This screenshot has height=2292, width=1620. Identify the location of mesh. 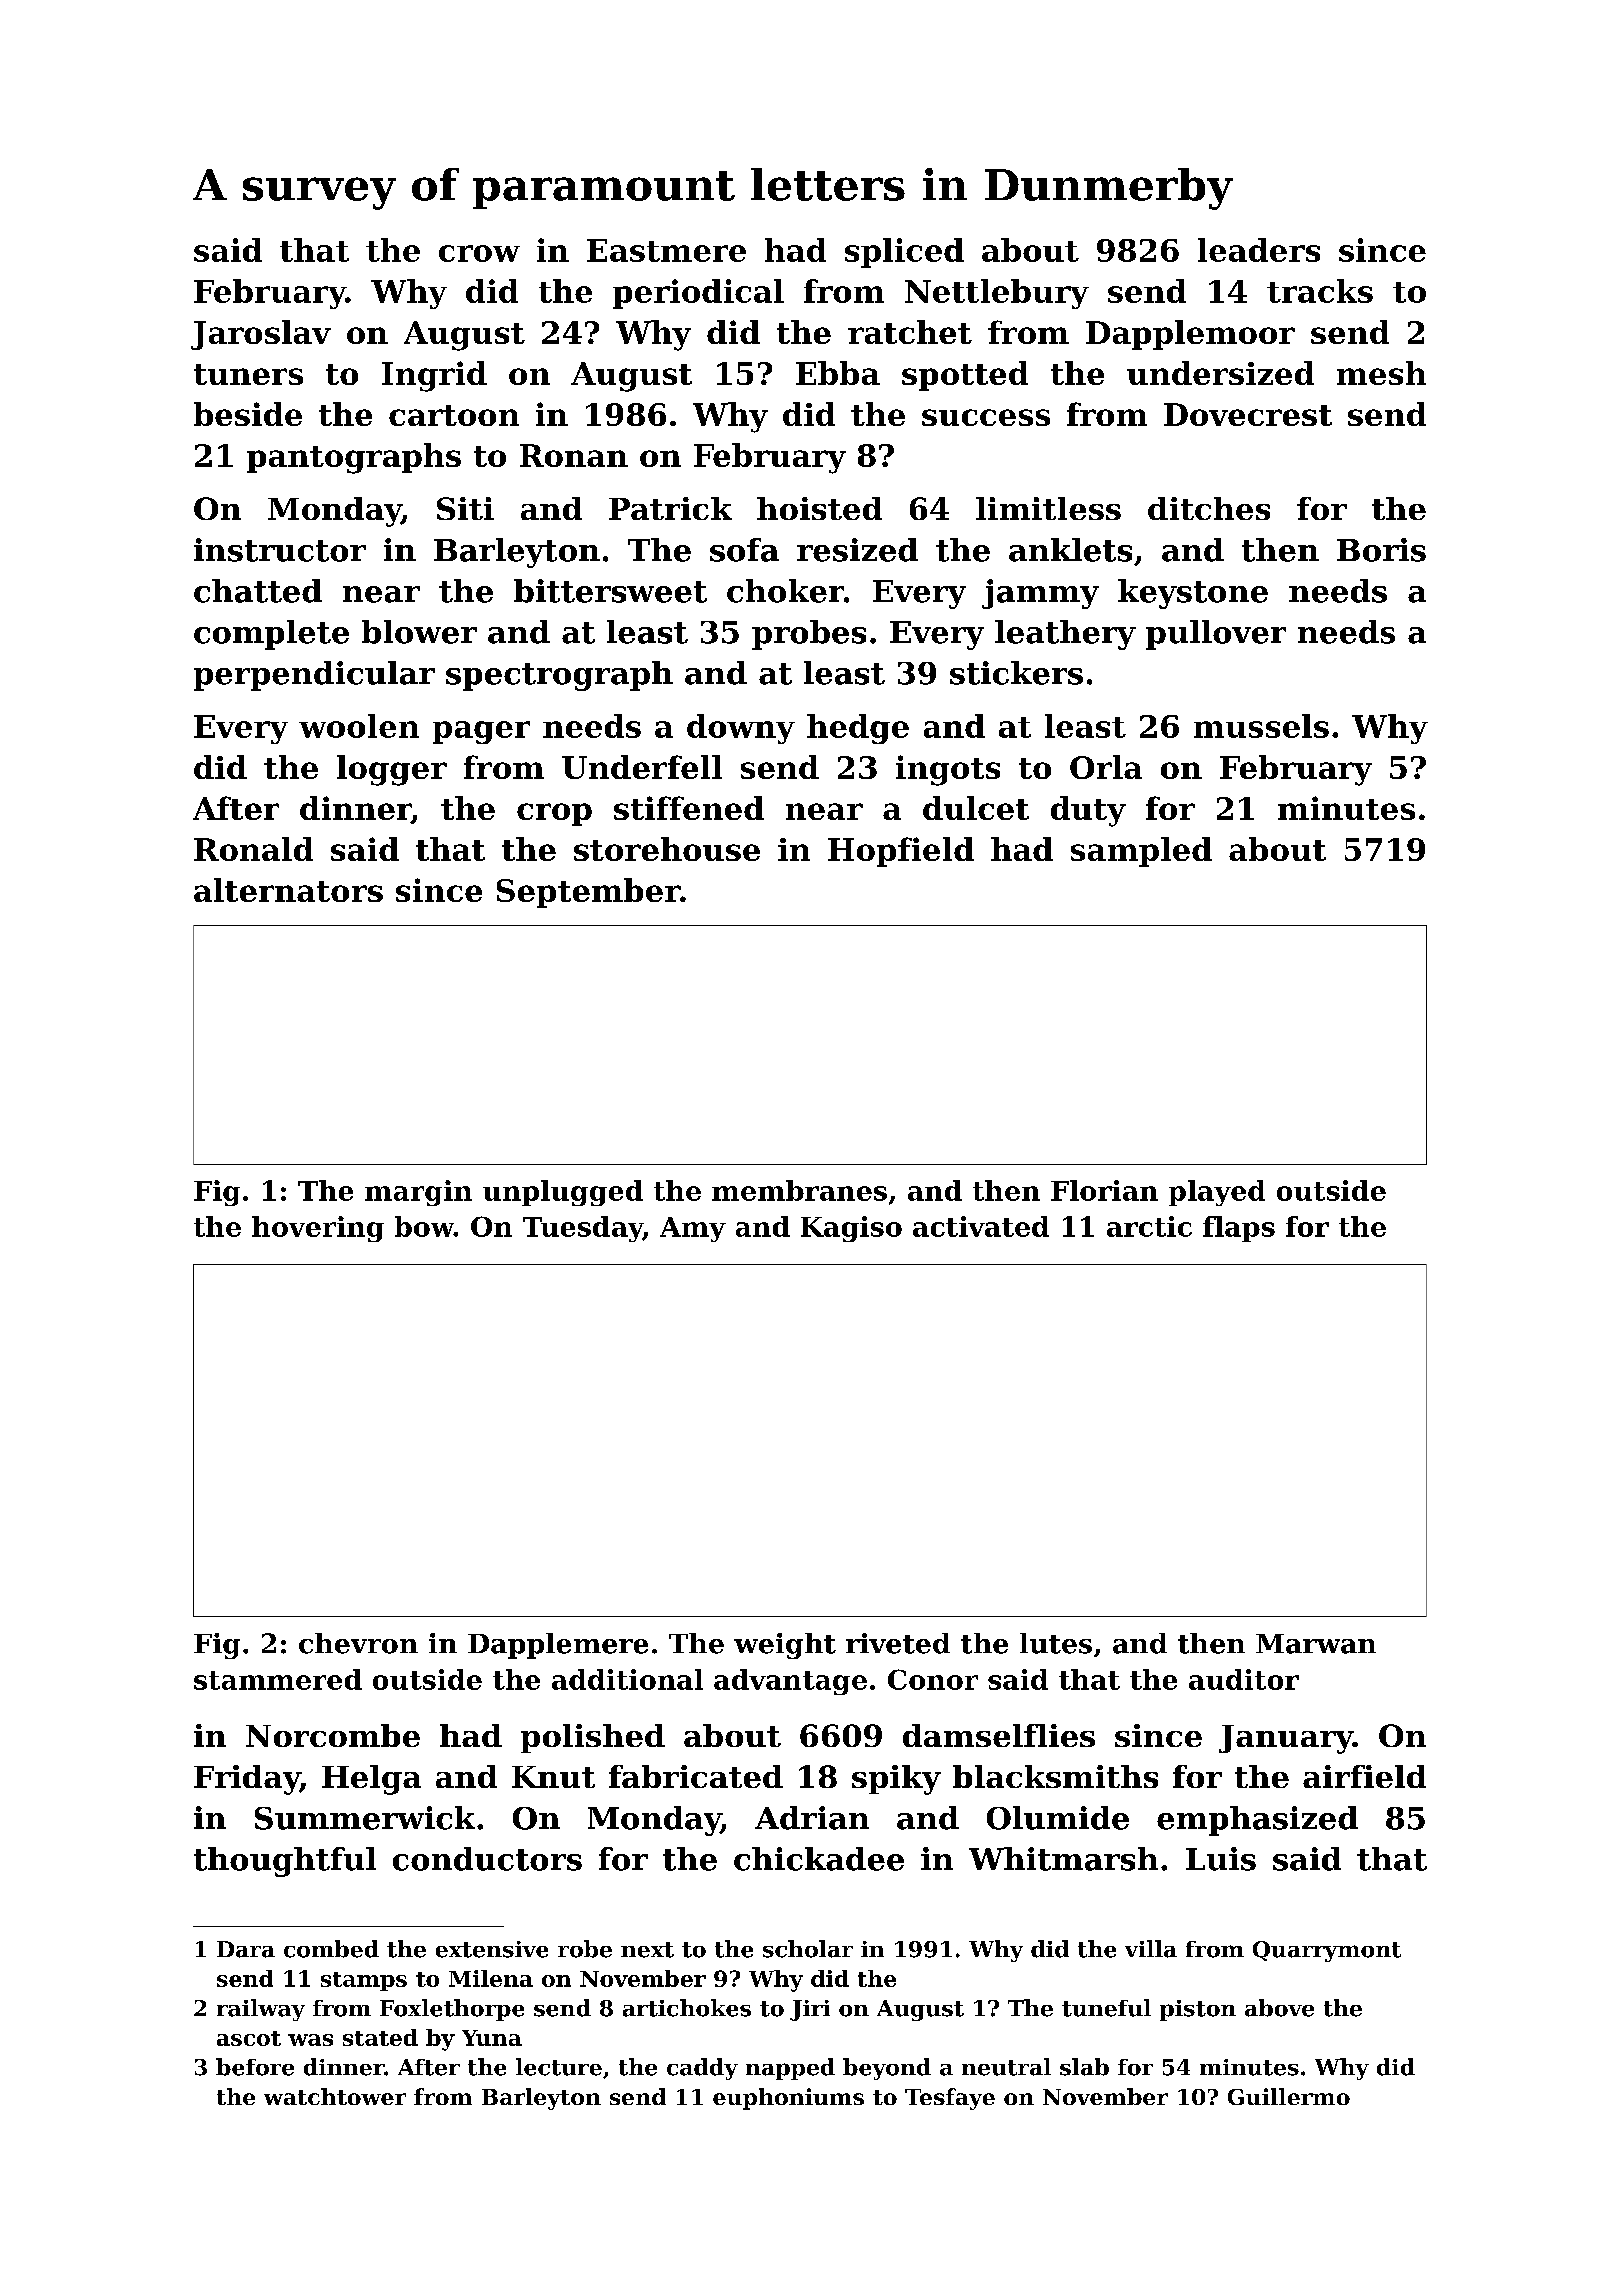
(1381, 373).
